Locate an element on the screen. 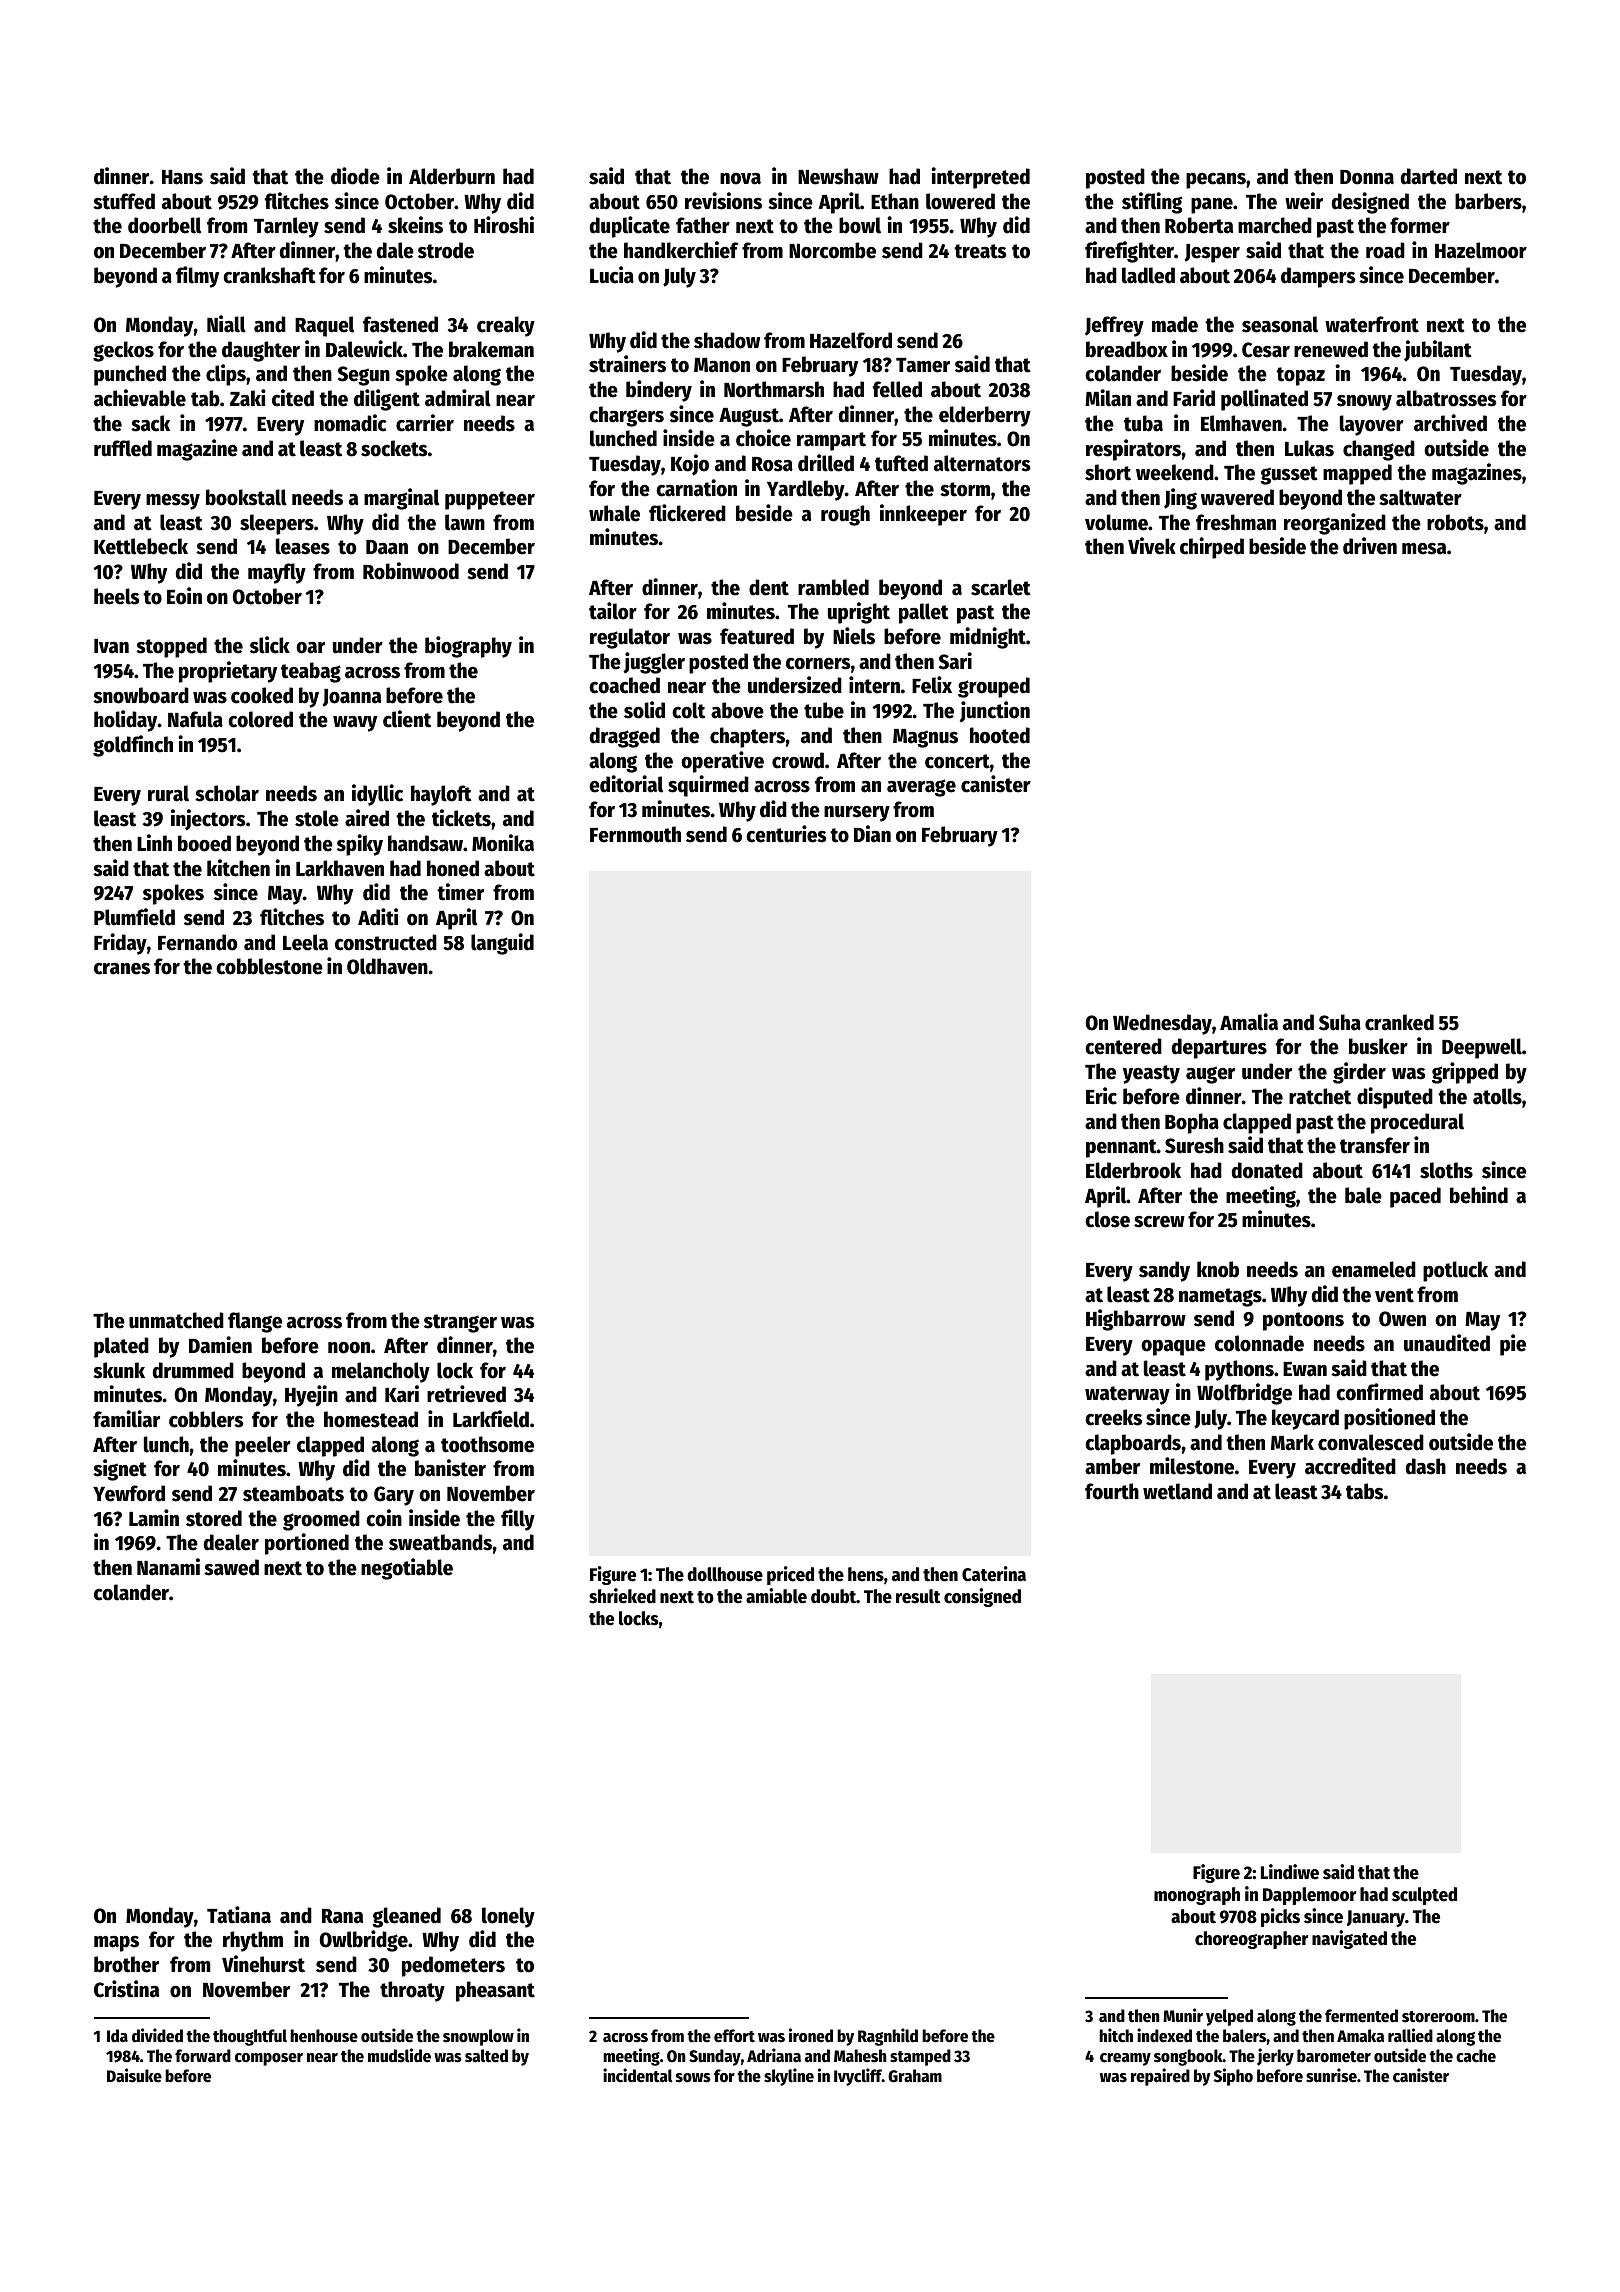 The height and width of the screenshot is (2292, 1620). lonely is located at coordinates (508, 1917).
